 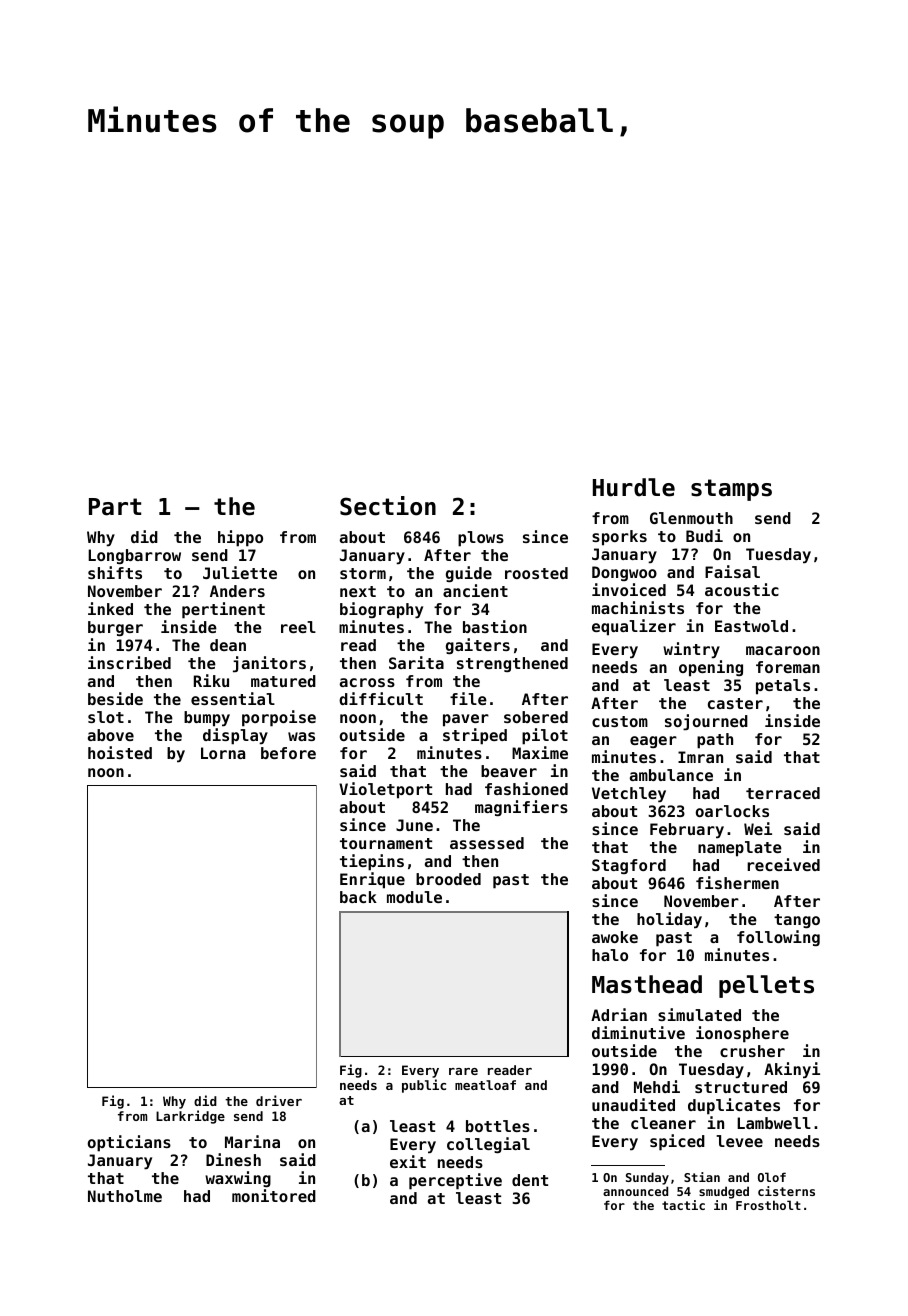 I want to click on Section, so click(x=388, y=506).
